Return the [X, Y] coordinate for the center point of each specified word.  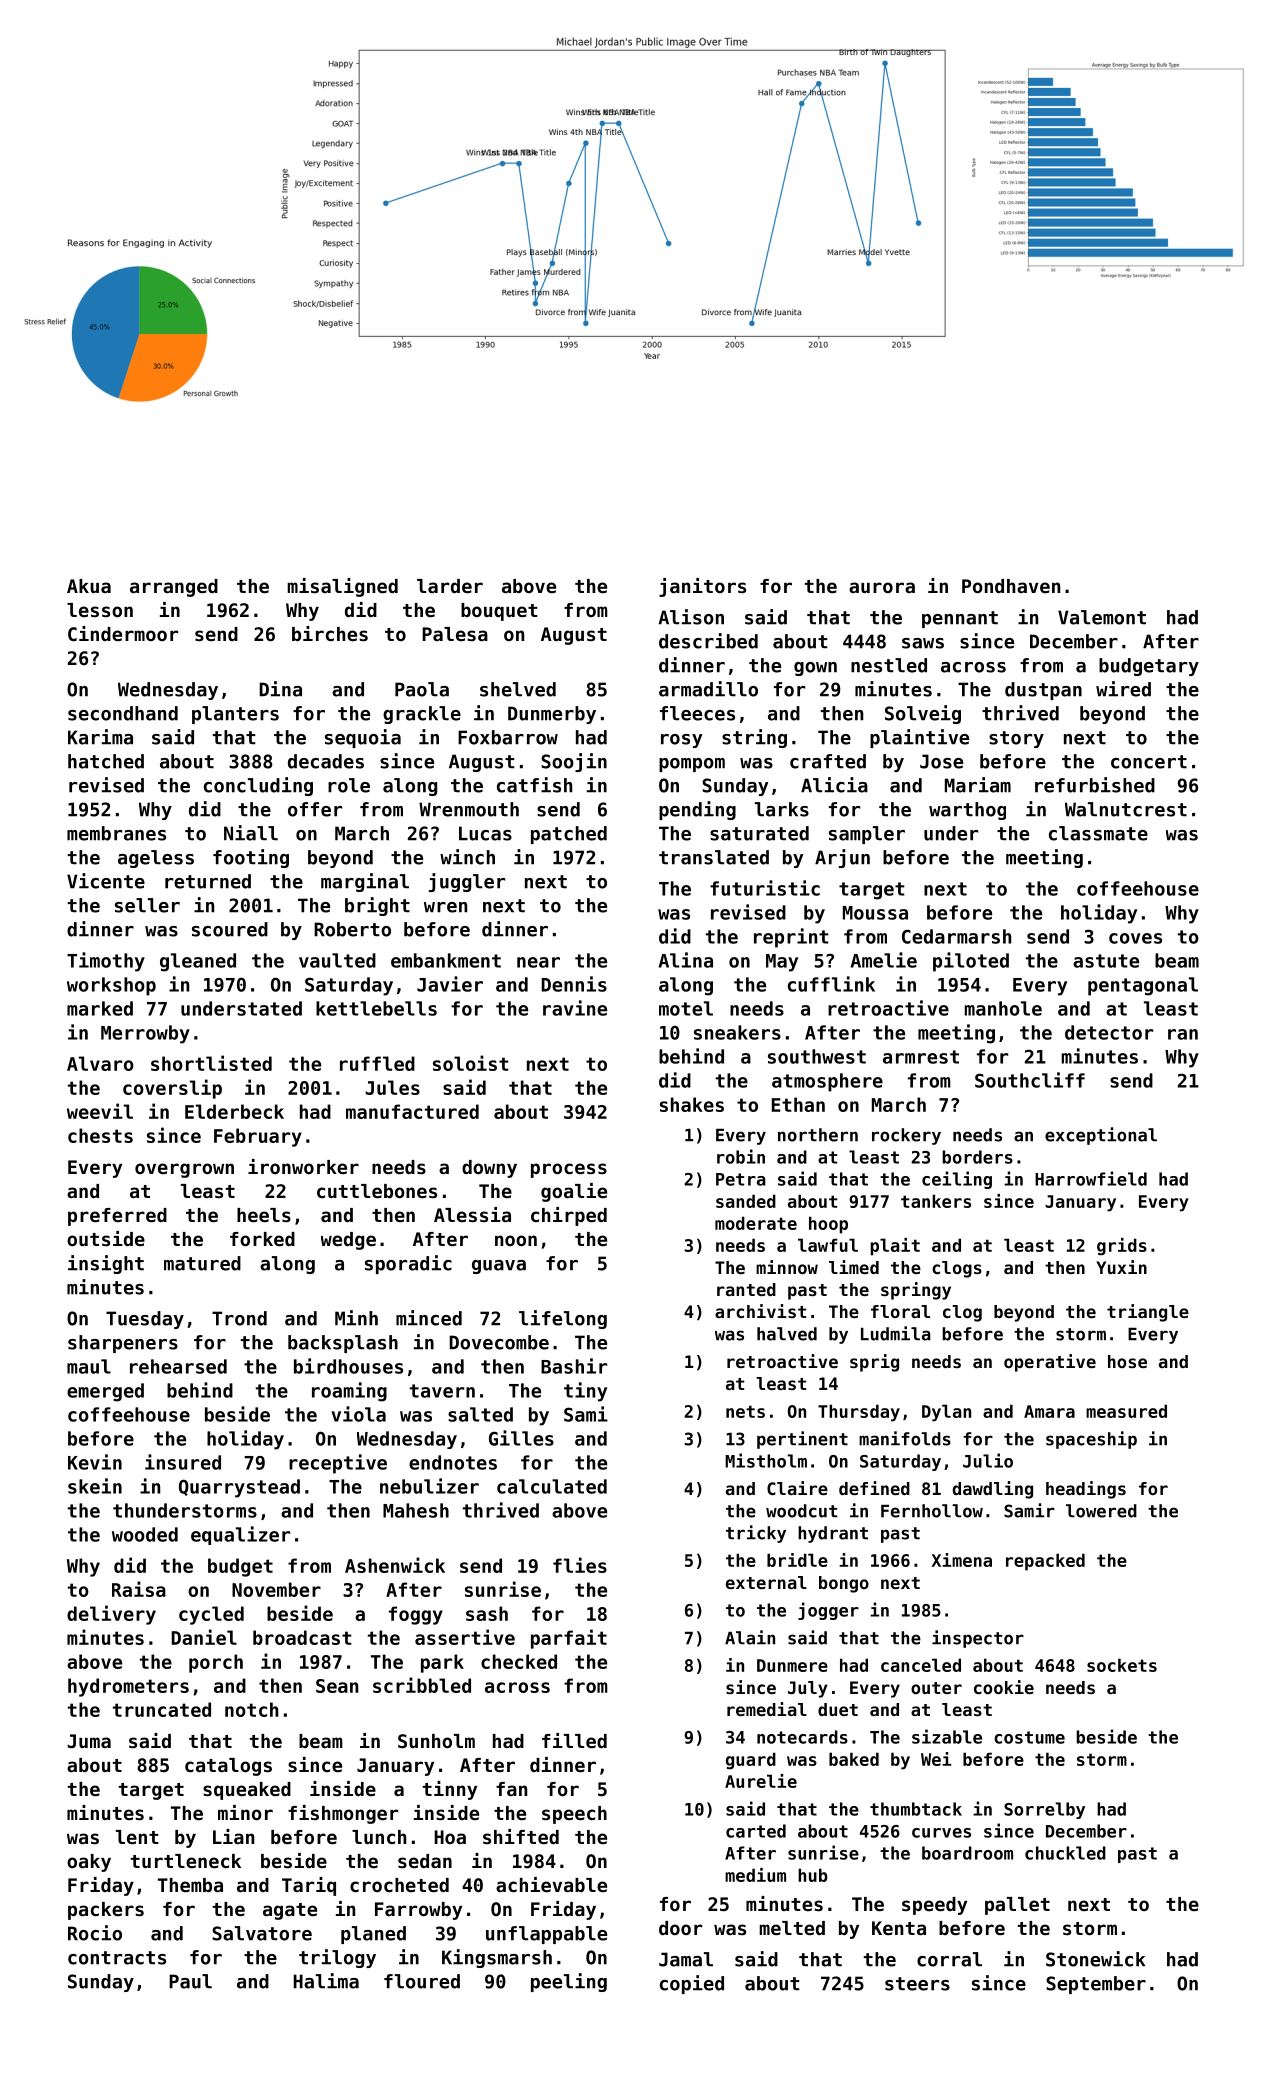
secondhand [123, 713]
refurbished [1095, 785]
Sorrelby [1044, 1810]
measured [1126, 1411]
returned [208, 881]
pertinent [802, 1440]
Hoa [450, 1837]
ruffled [377, 1063]
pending [697, 810]
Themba [190, 1885]
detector [1109, 1032]
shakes [692, 1104]
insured [183, 1462]
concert [1149, 762]
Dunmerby [552, 715]
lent [137, 1837]
